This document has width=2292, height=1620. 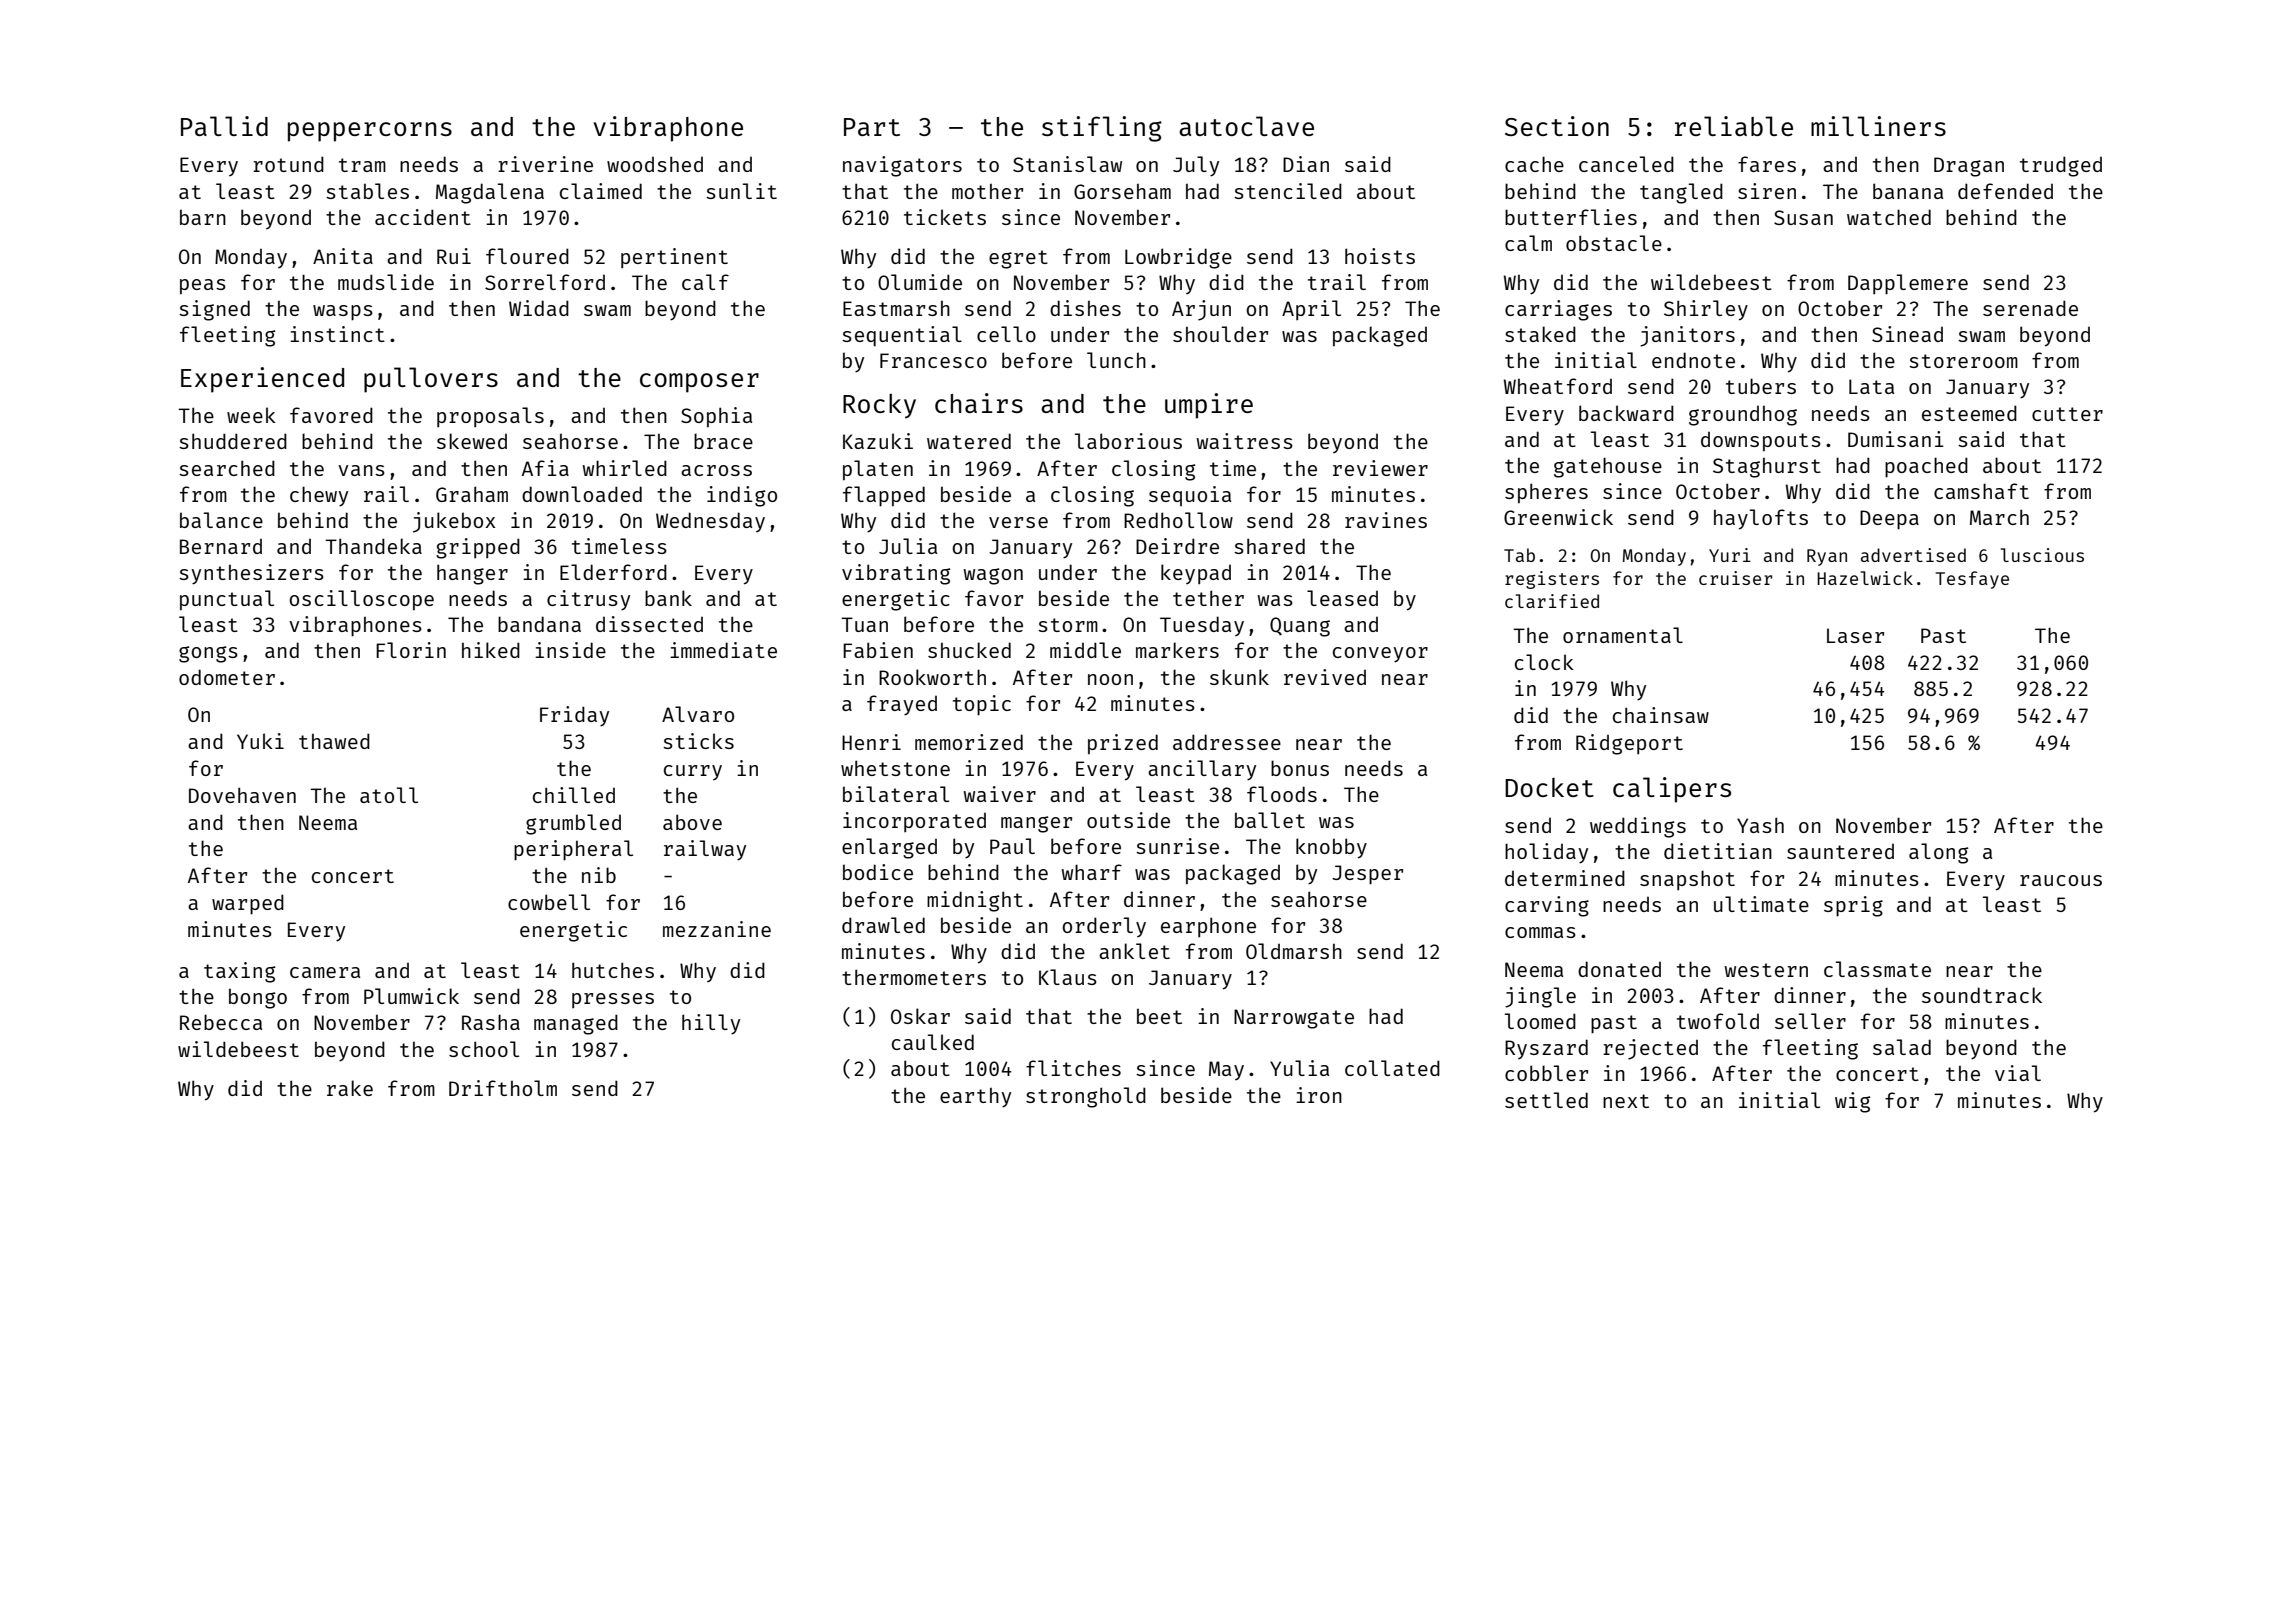 What do you see at coordinates (872, 127) in the document?
I see `Part` at bounding box center [872, 127].
